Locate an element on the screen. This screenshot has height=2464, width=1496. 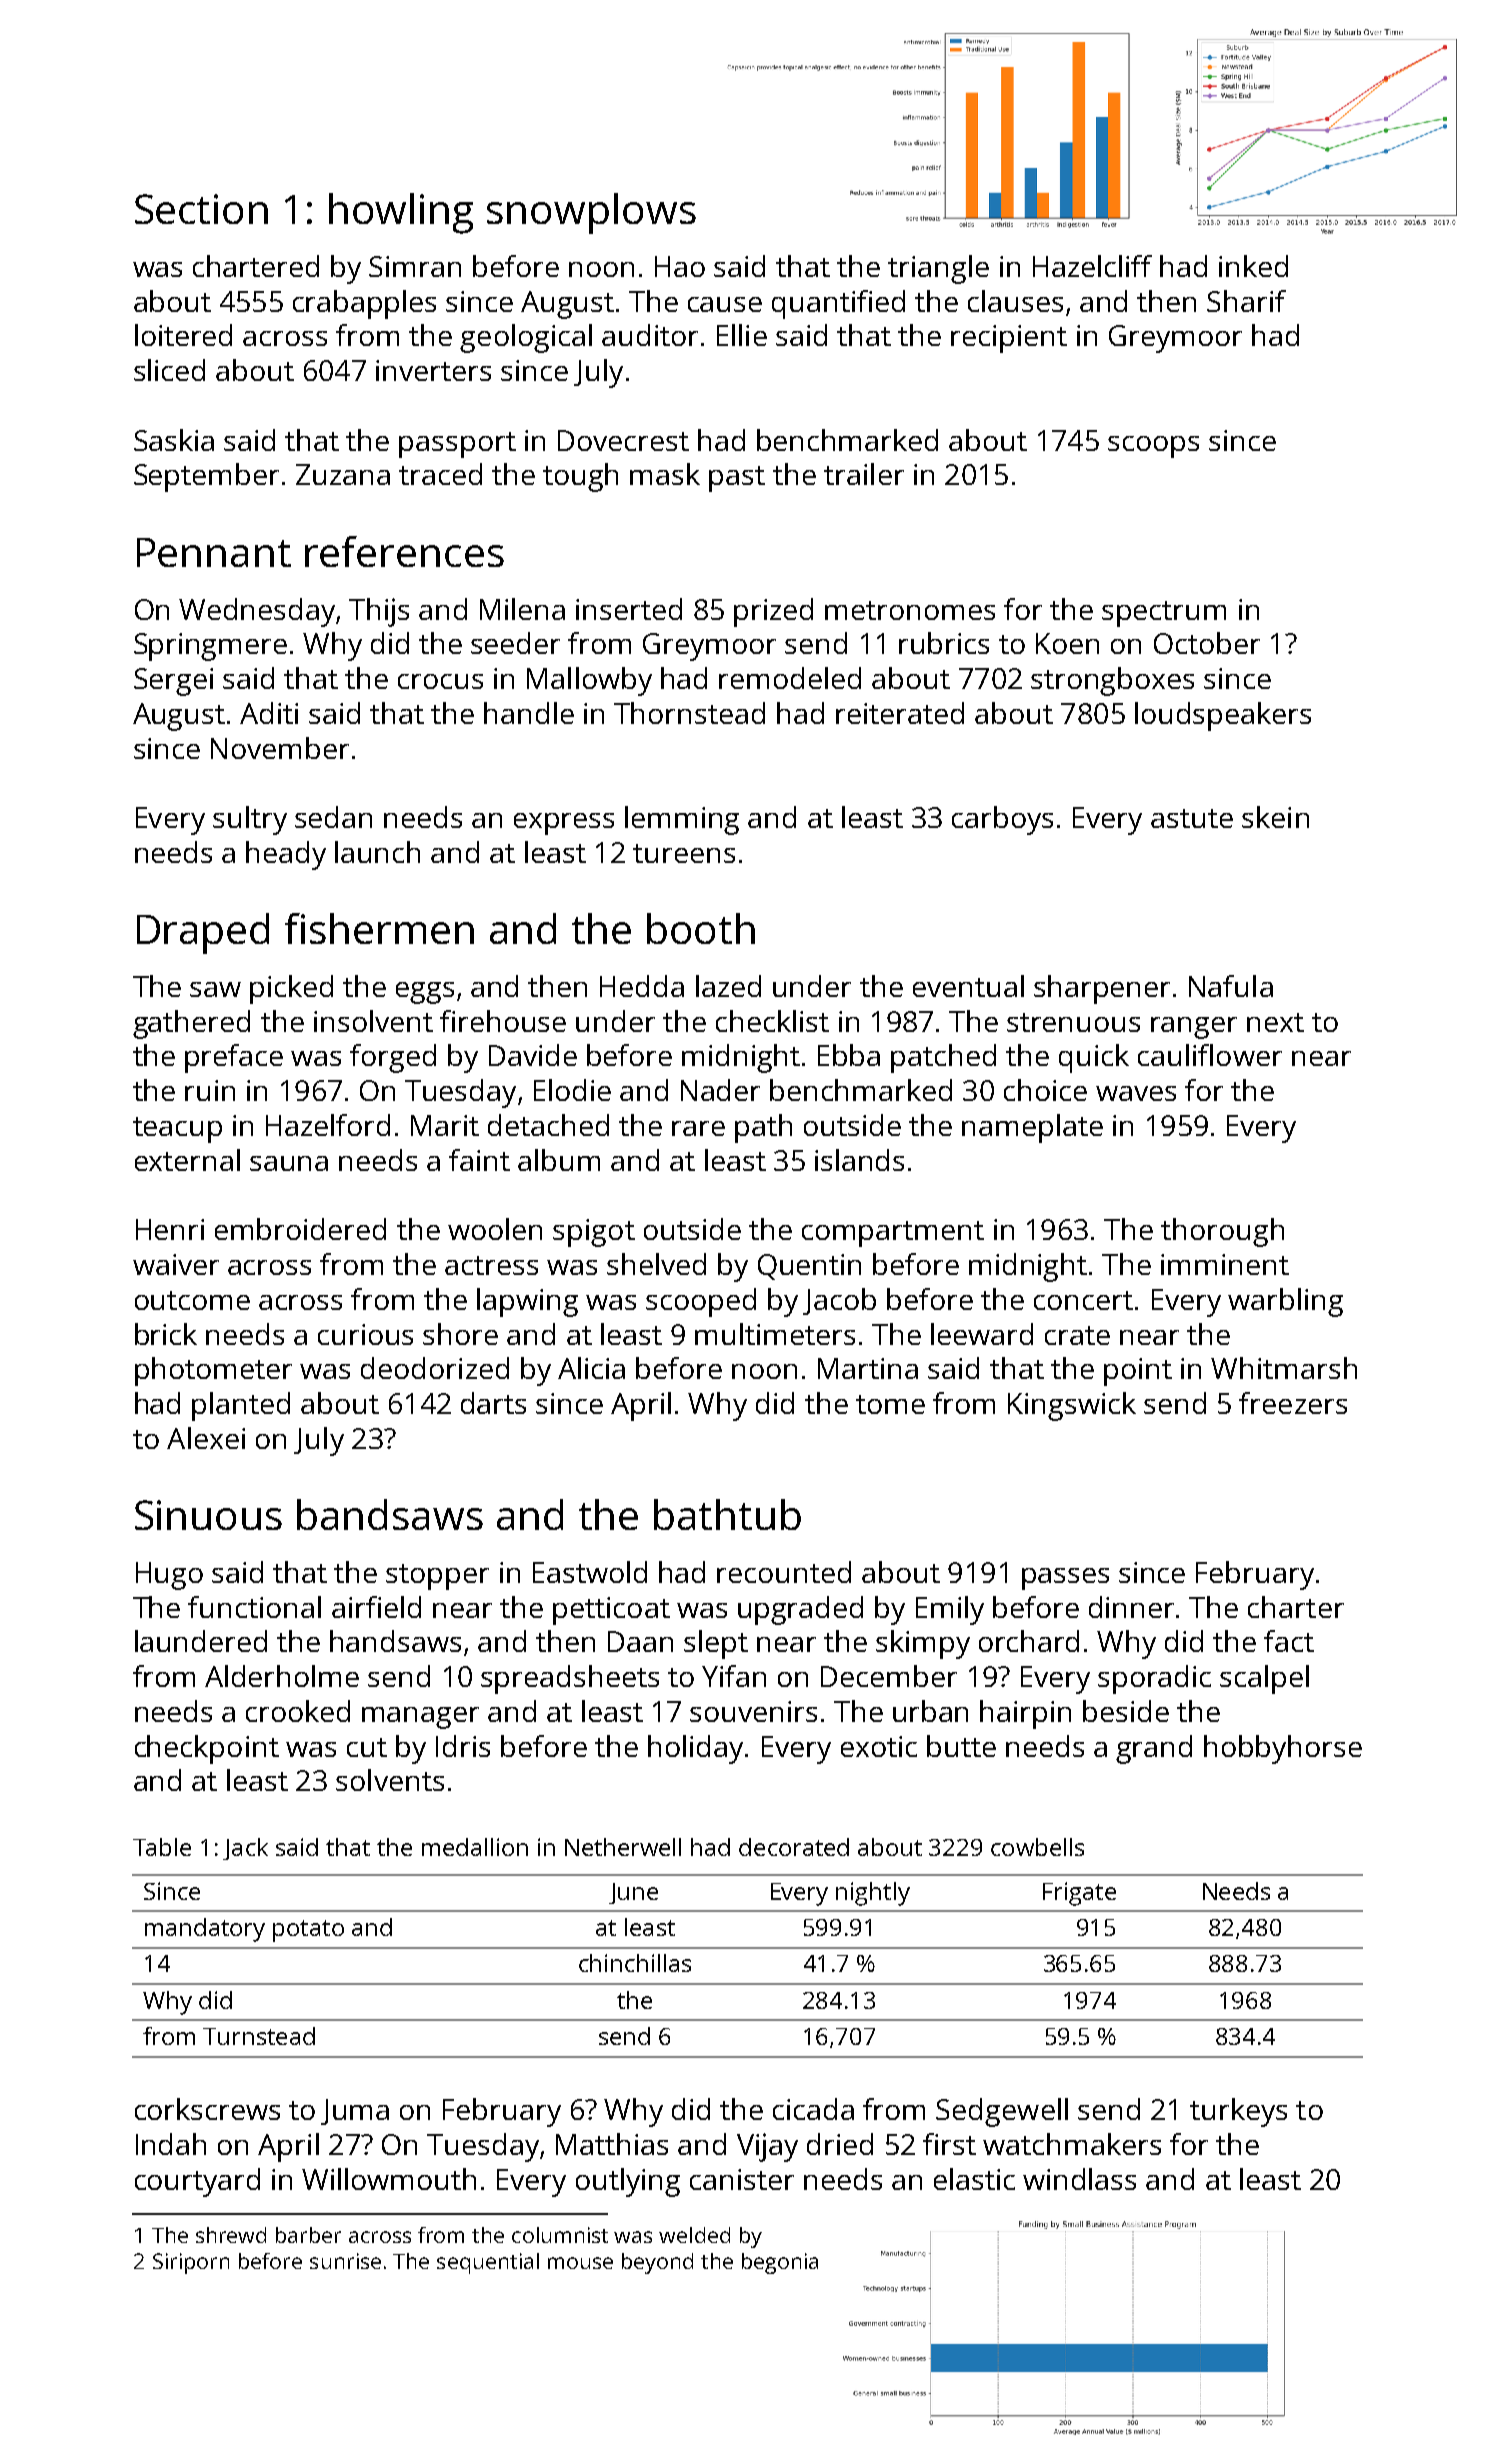
skein is located at coordinates (1275, 817).
